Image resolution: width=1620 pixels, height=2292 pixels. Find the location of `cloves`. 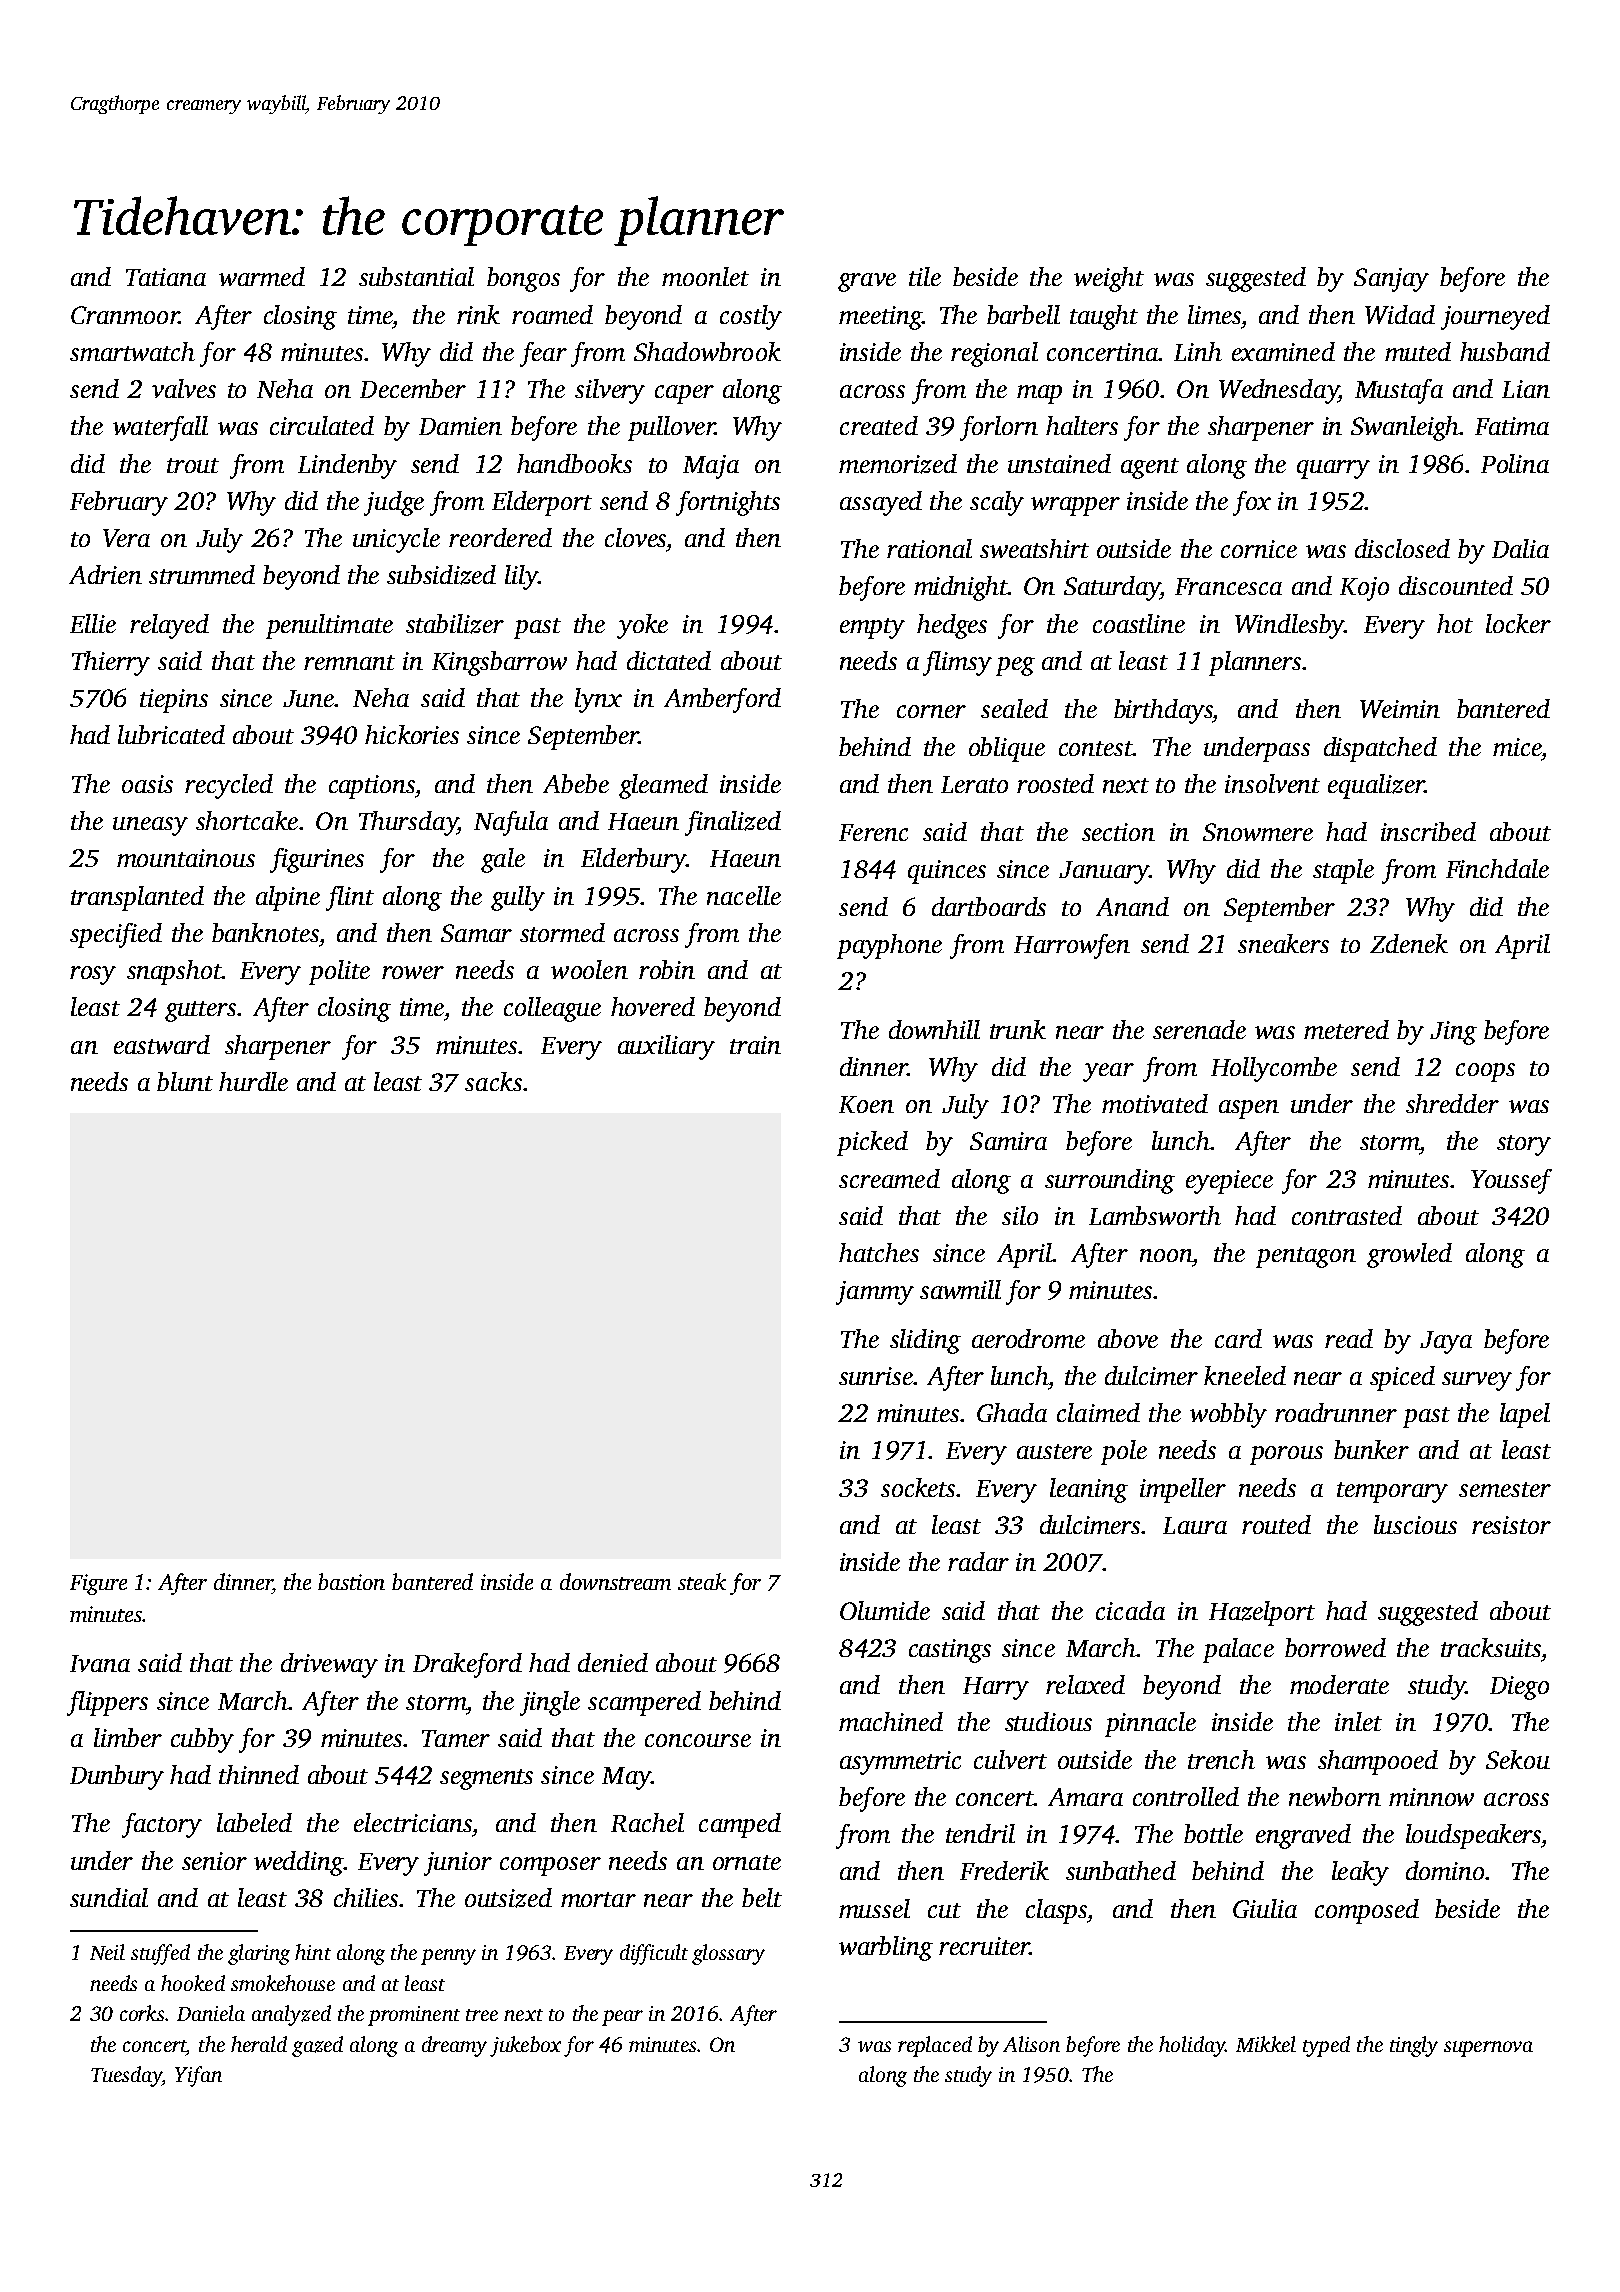

cloves is located at coordinates (635, 537).
